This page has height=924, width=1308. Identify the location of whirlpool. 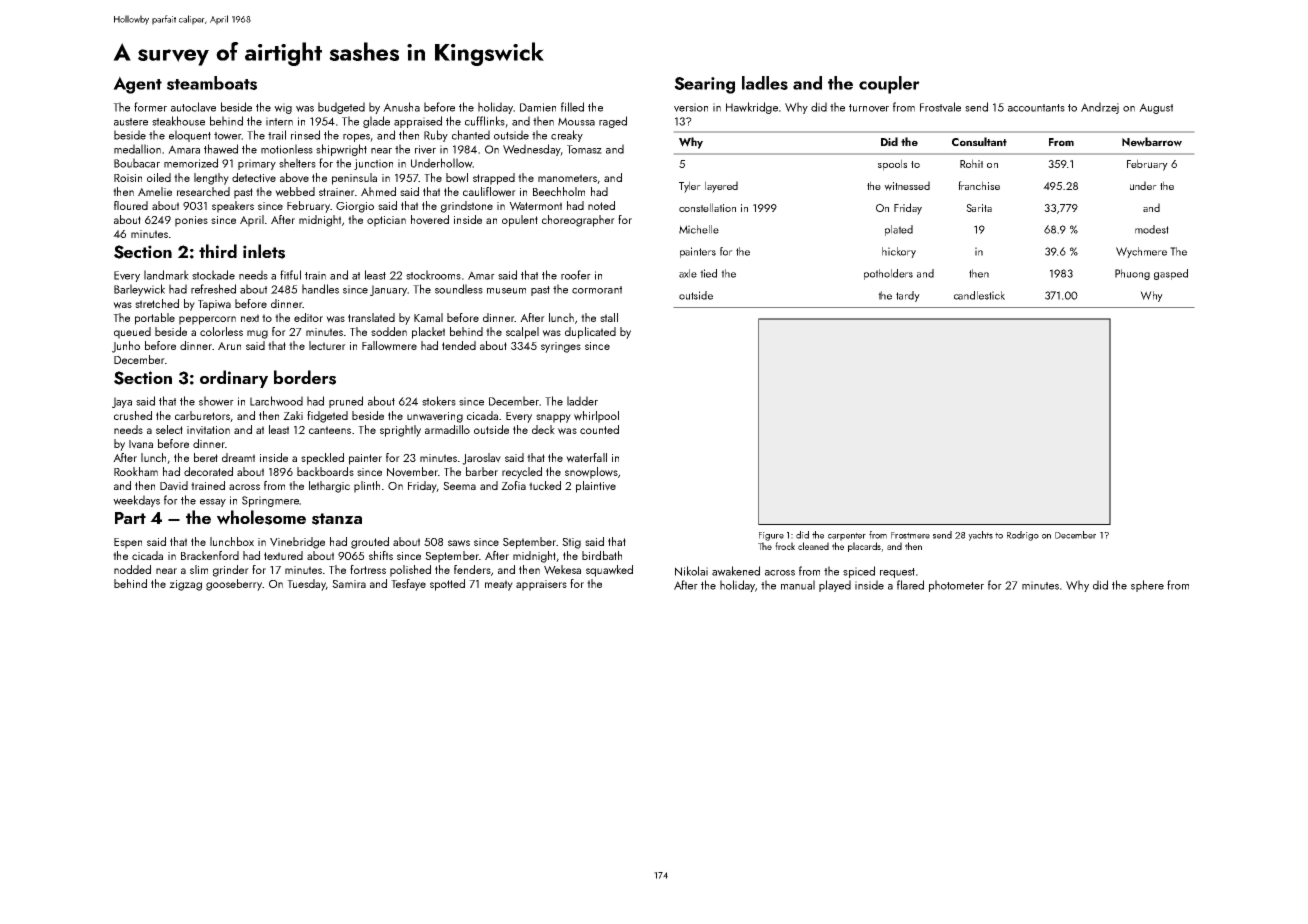
(596, 417).
